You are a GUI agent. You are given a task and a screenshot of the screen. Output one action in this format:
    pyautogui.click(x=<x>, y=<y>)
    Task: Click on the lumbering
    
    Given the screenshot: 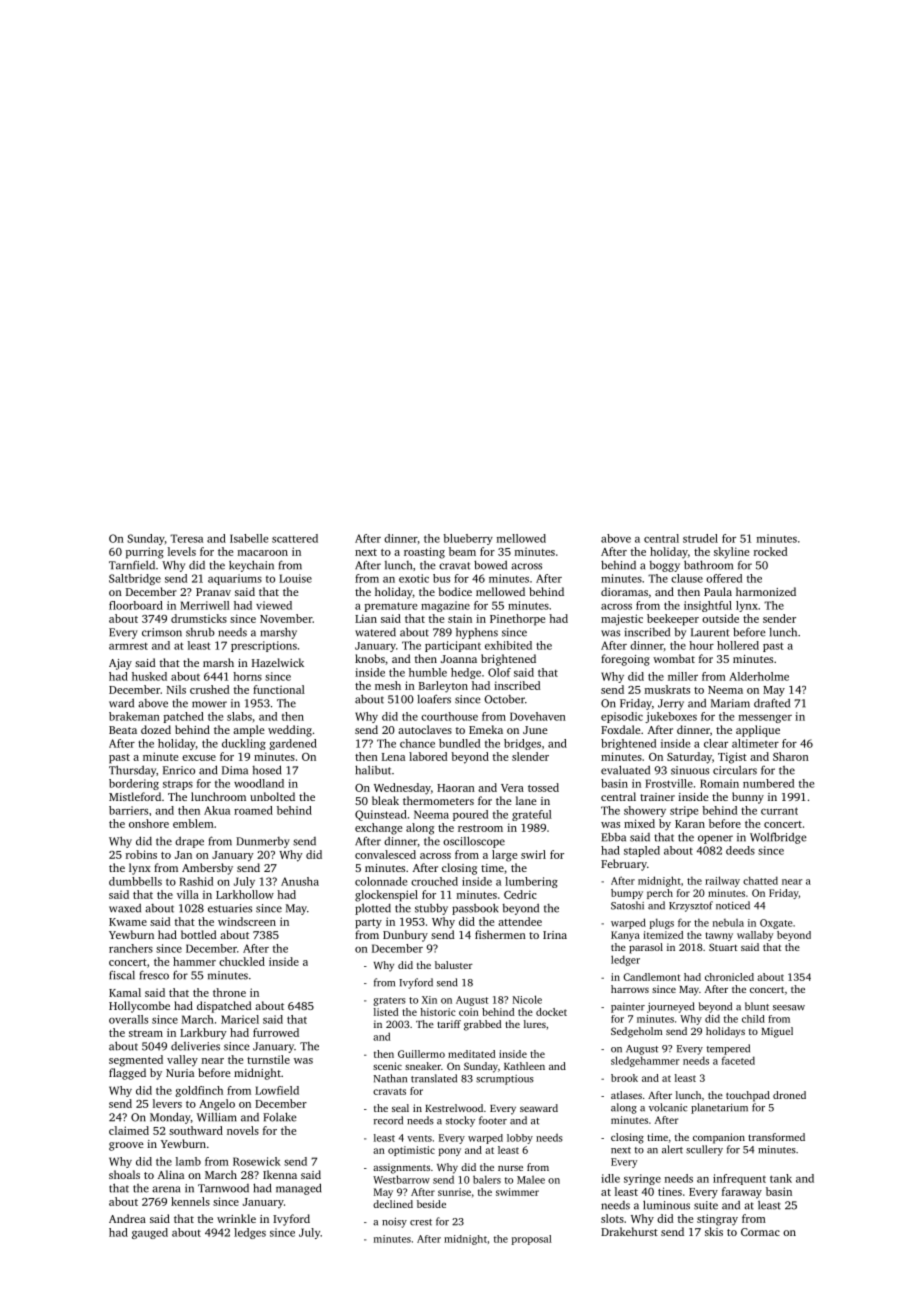 What is the action you would take?
    pyautogui.click(x=531, y=882)
